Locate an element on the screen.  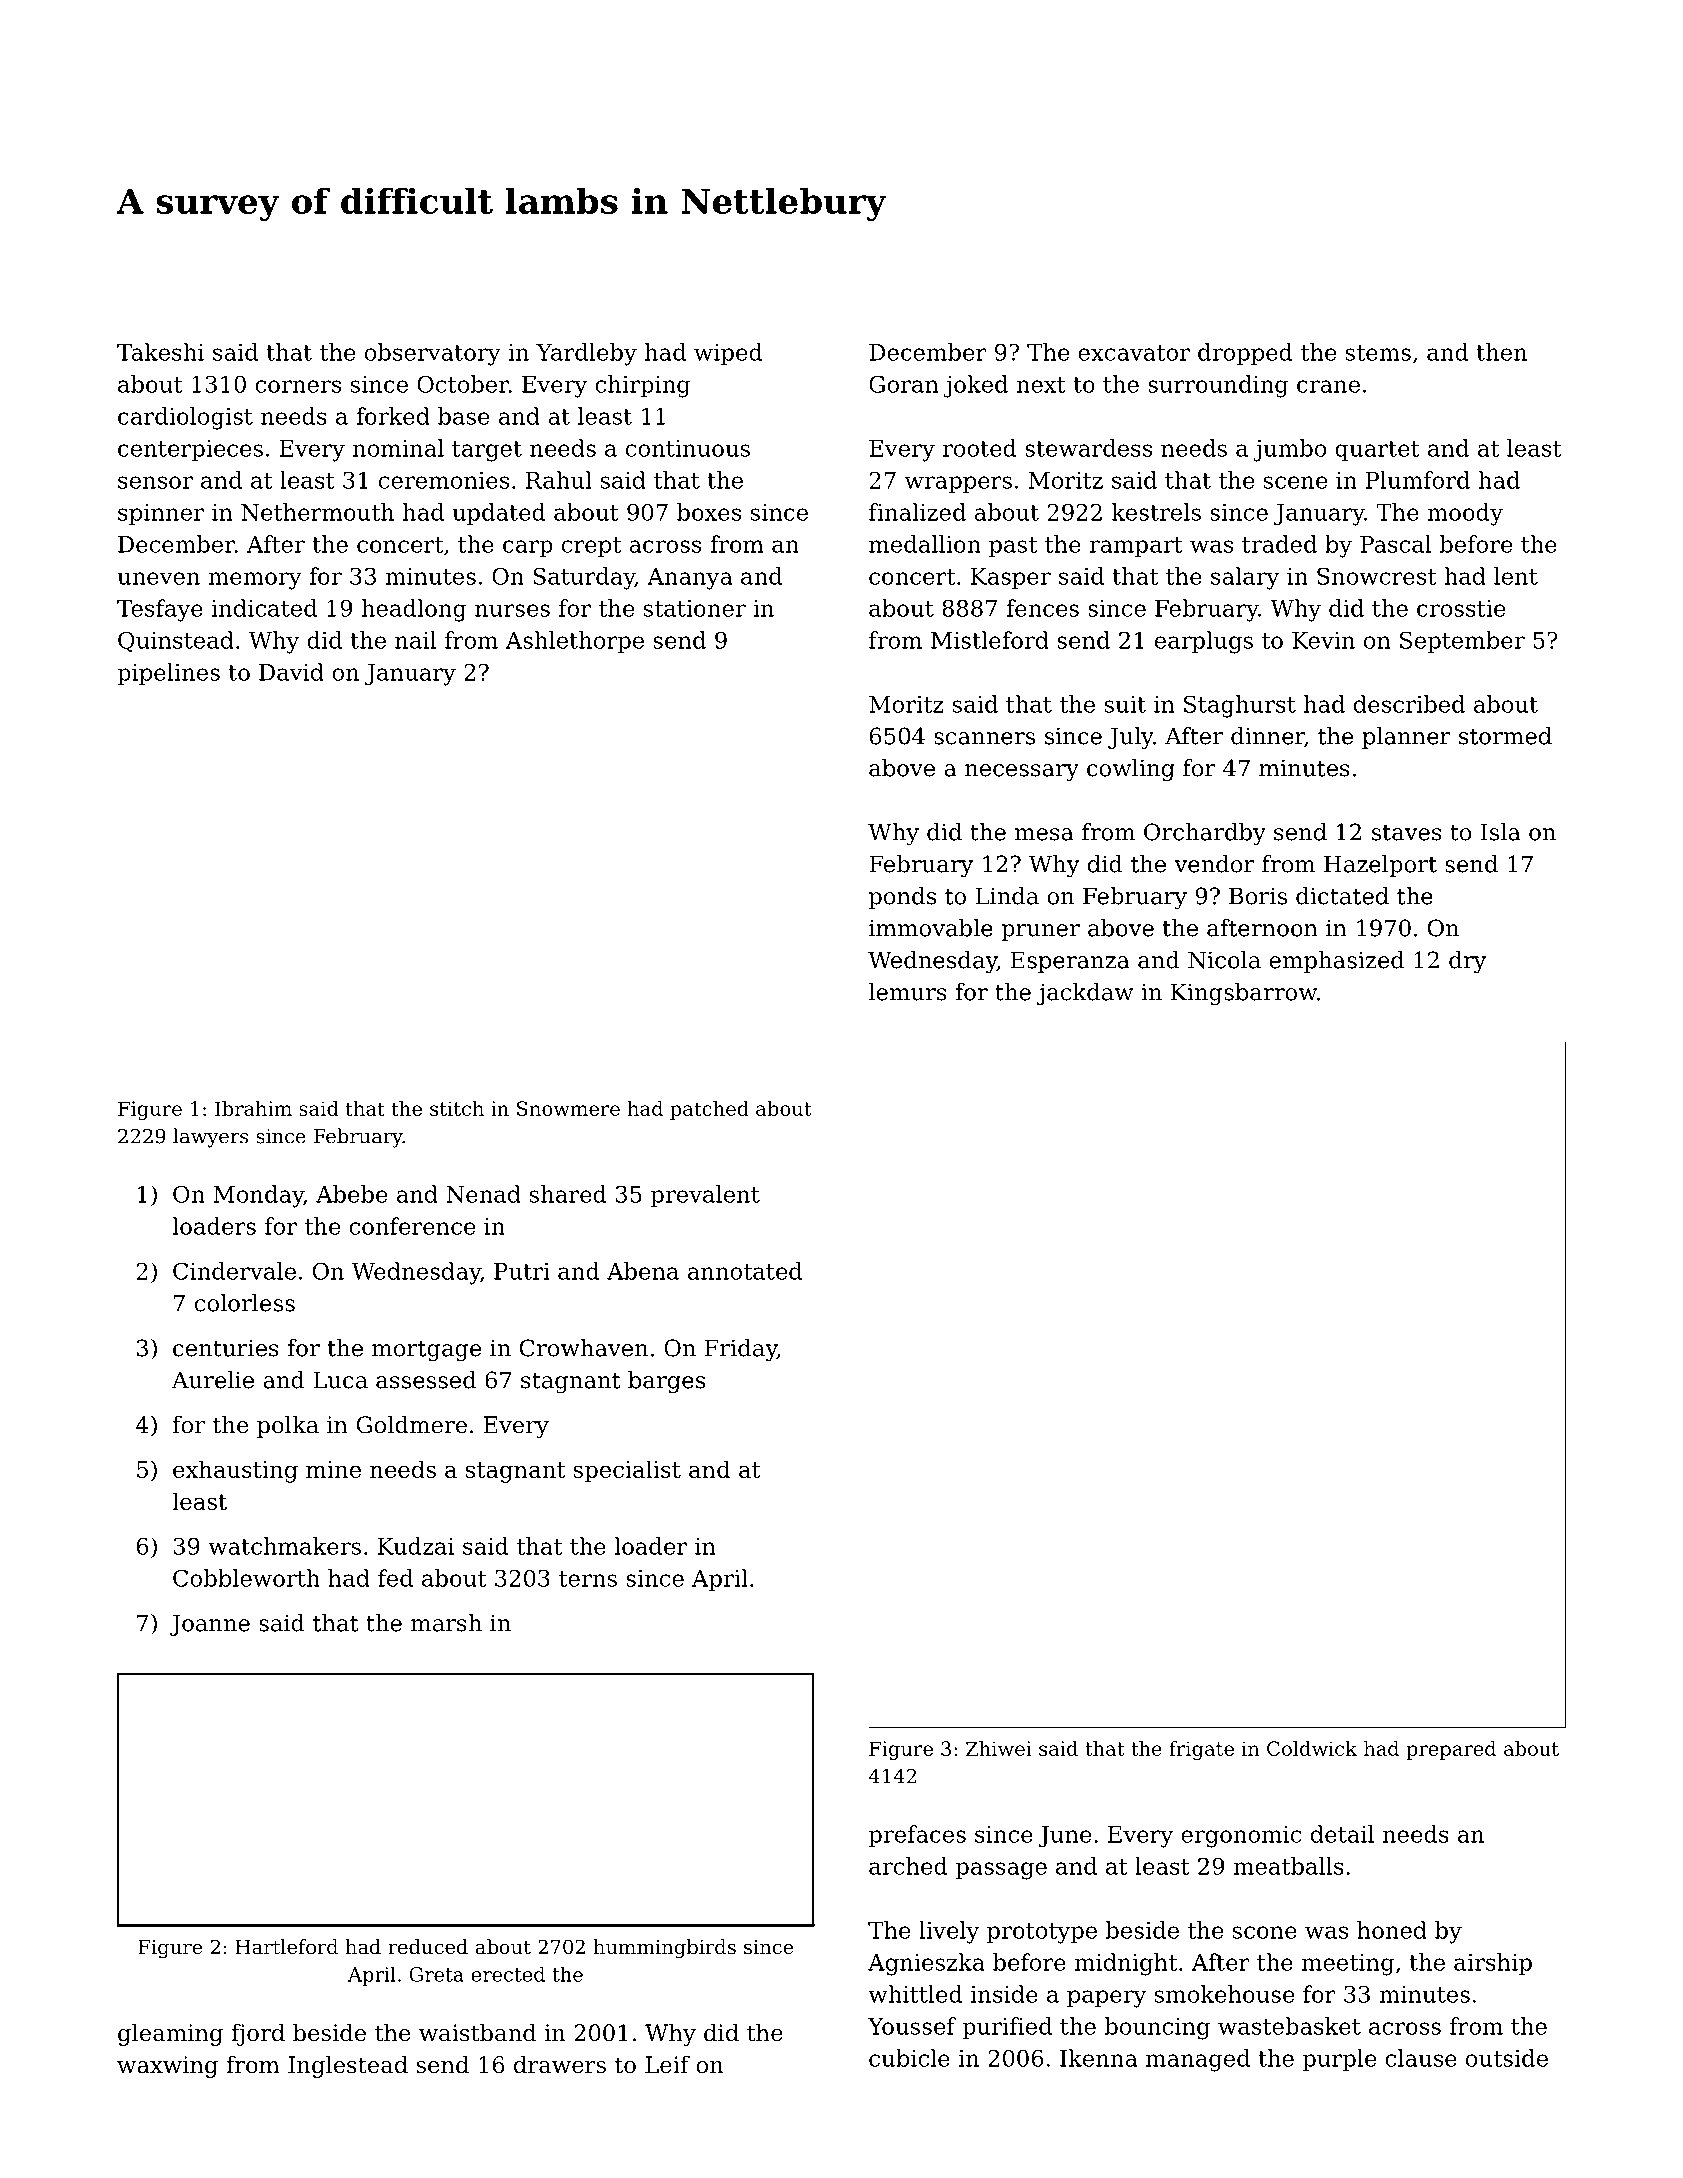
Plumford is located at coordinates (1417, 480).
